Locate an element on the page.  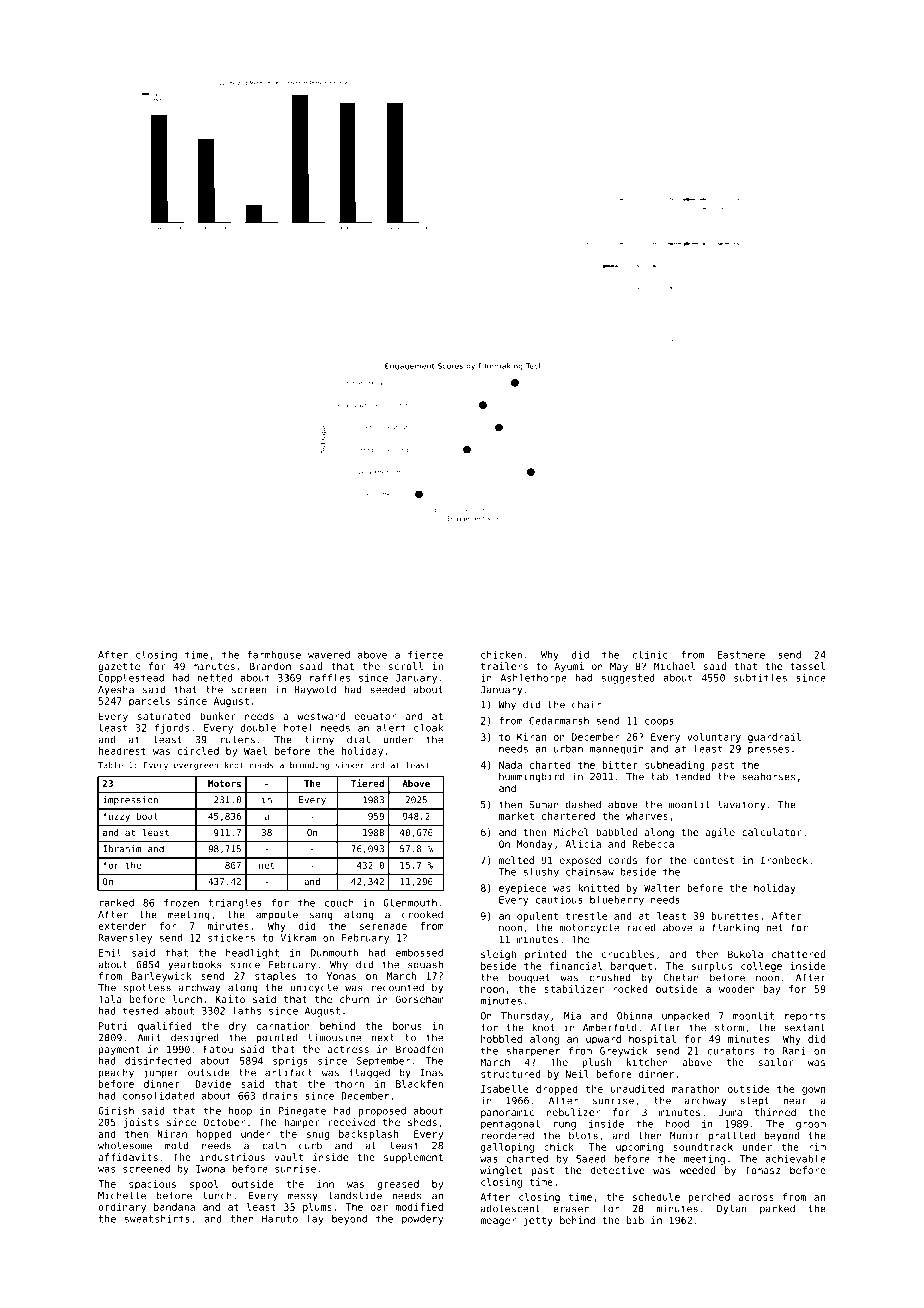
bonus is located at coordinates (407, 1026).
